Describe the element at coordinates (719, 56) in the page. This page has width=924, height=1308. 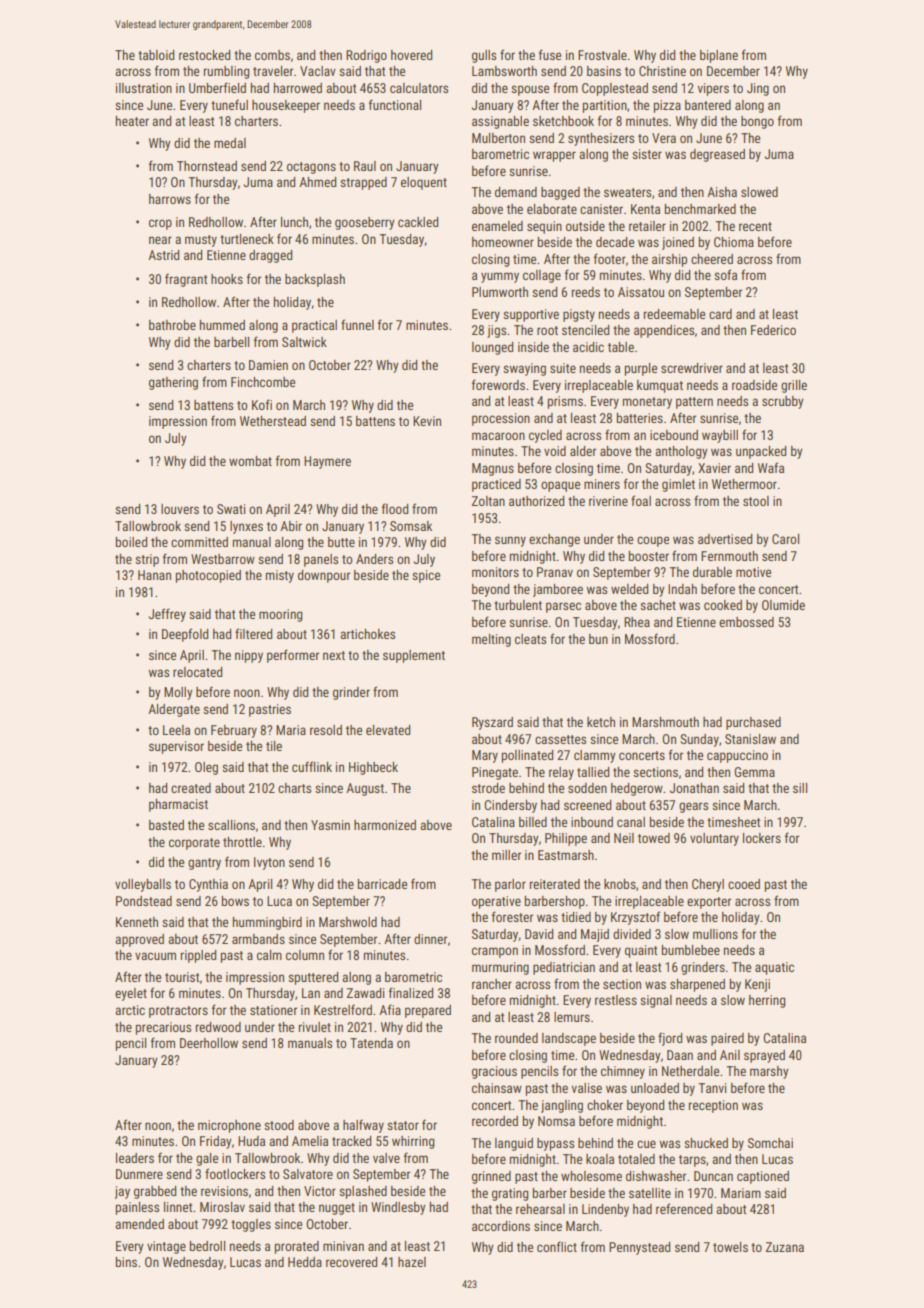
I see `biplane` at that location.
